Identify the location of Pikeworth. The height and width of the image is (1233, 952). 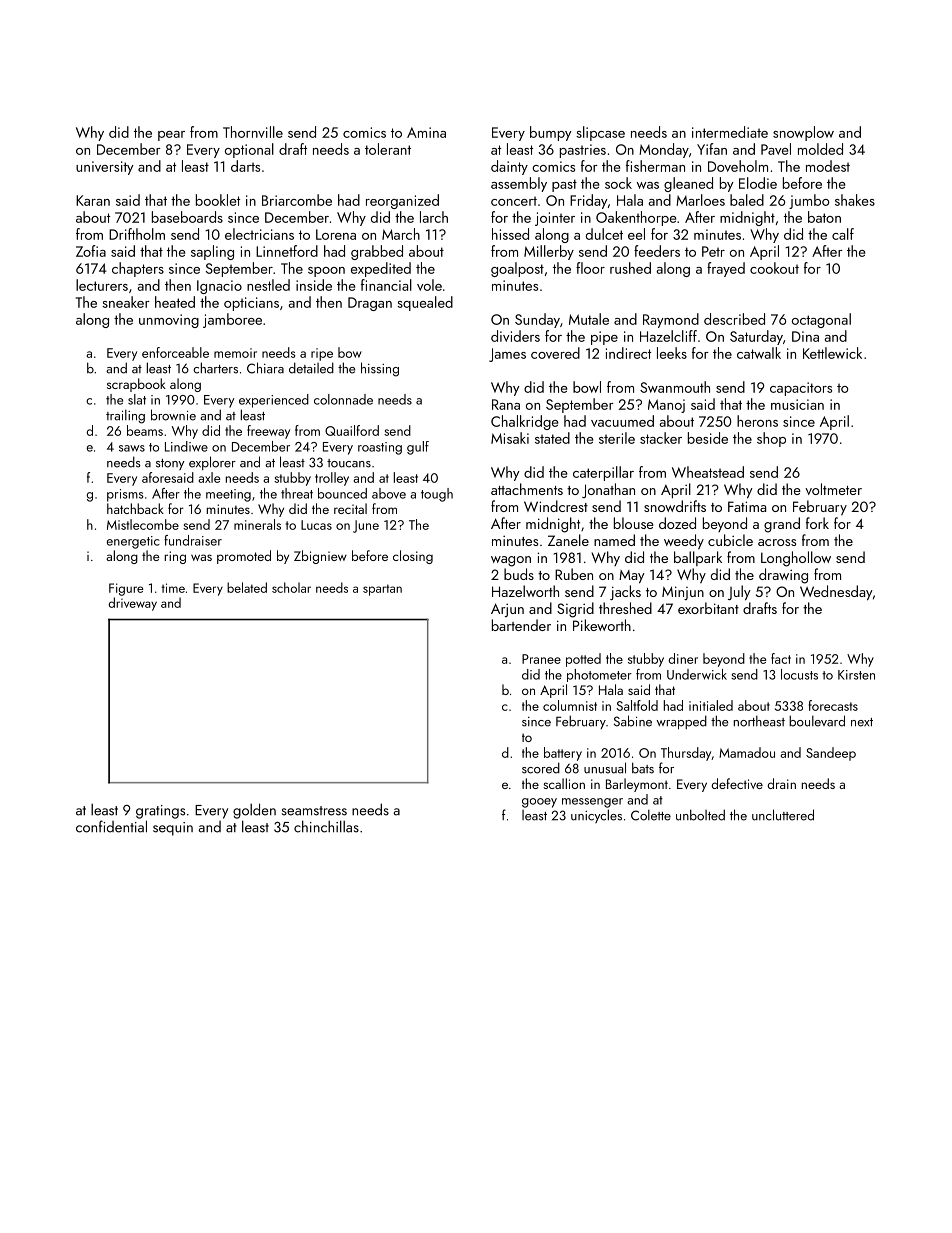
(602, 625).
